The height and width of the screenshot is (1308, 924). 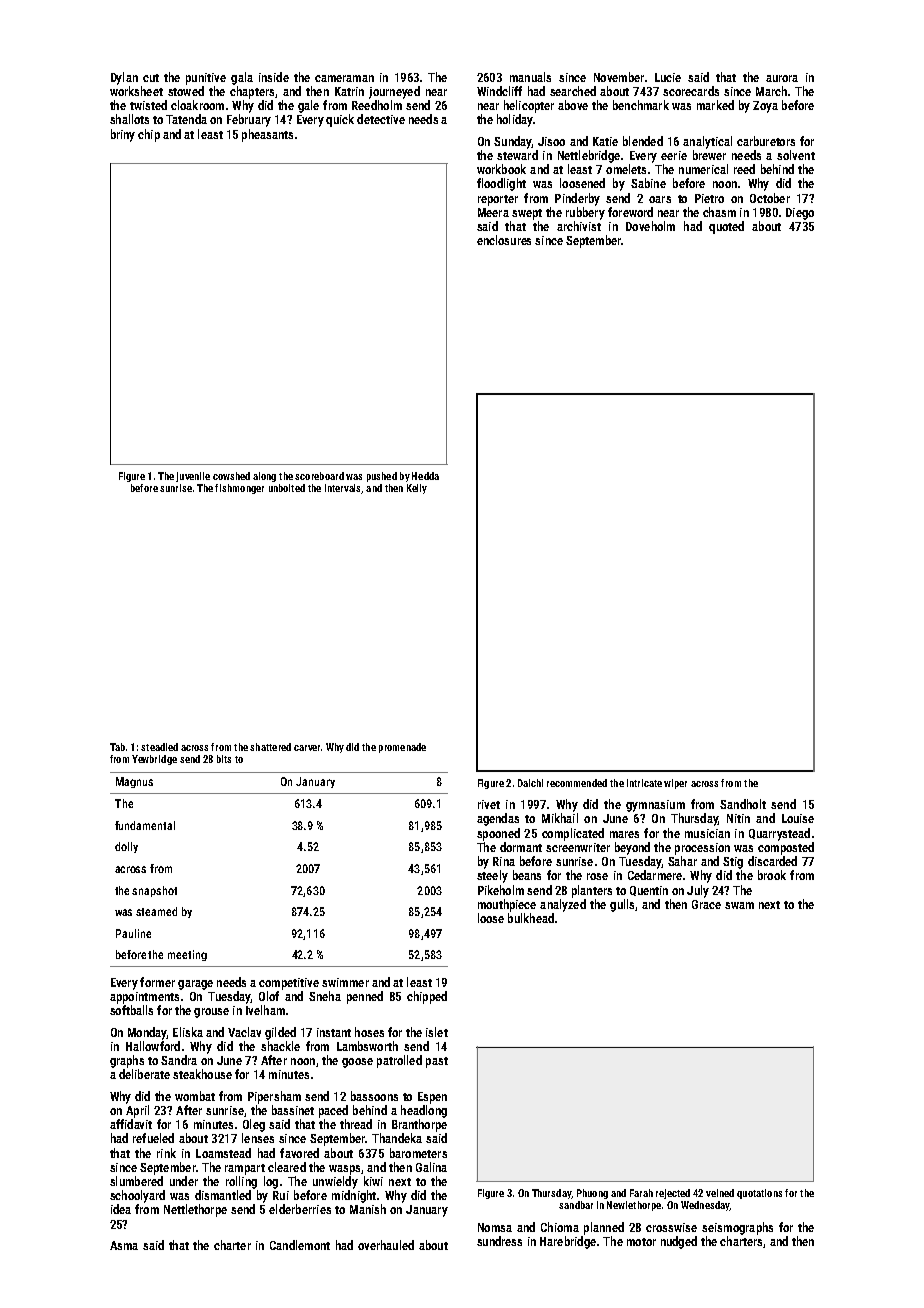 What do you see at coordinates (287, 488) in the screenshot?
I see `unbolted` at bounding box center [287, 488].
